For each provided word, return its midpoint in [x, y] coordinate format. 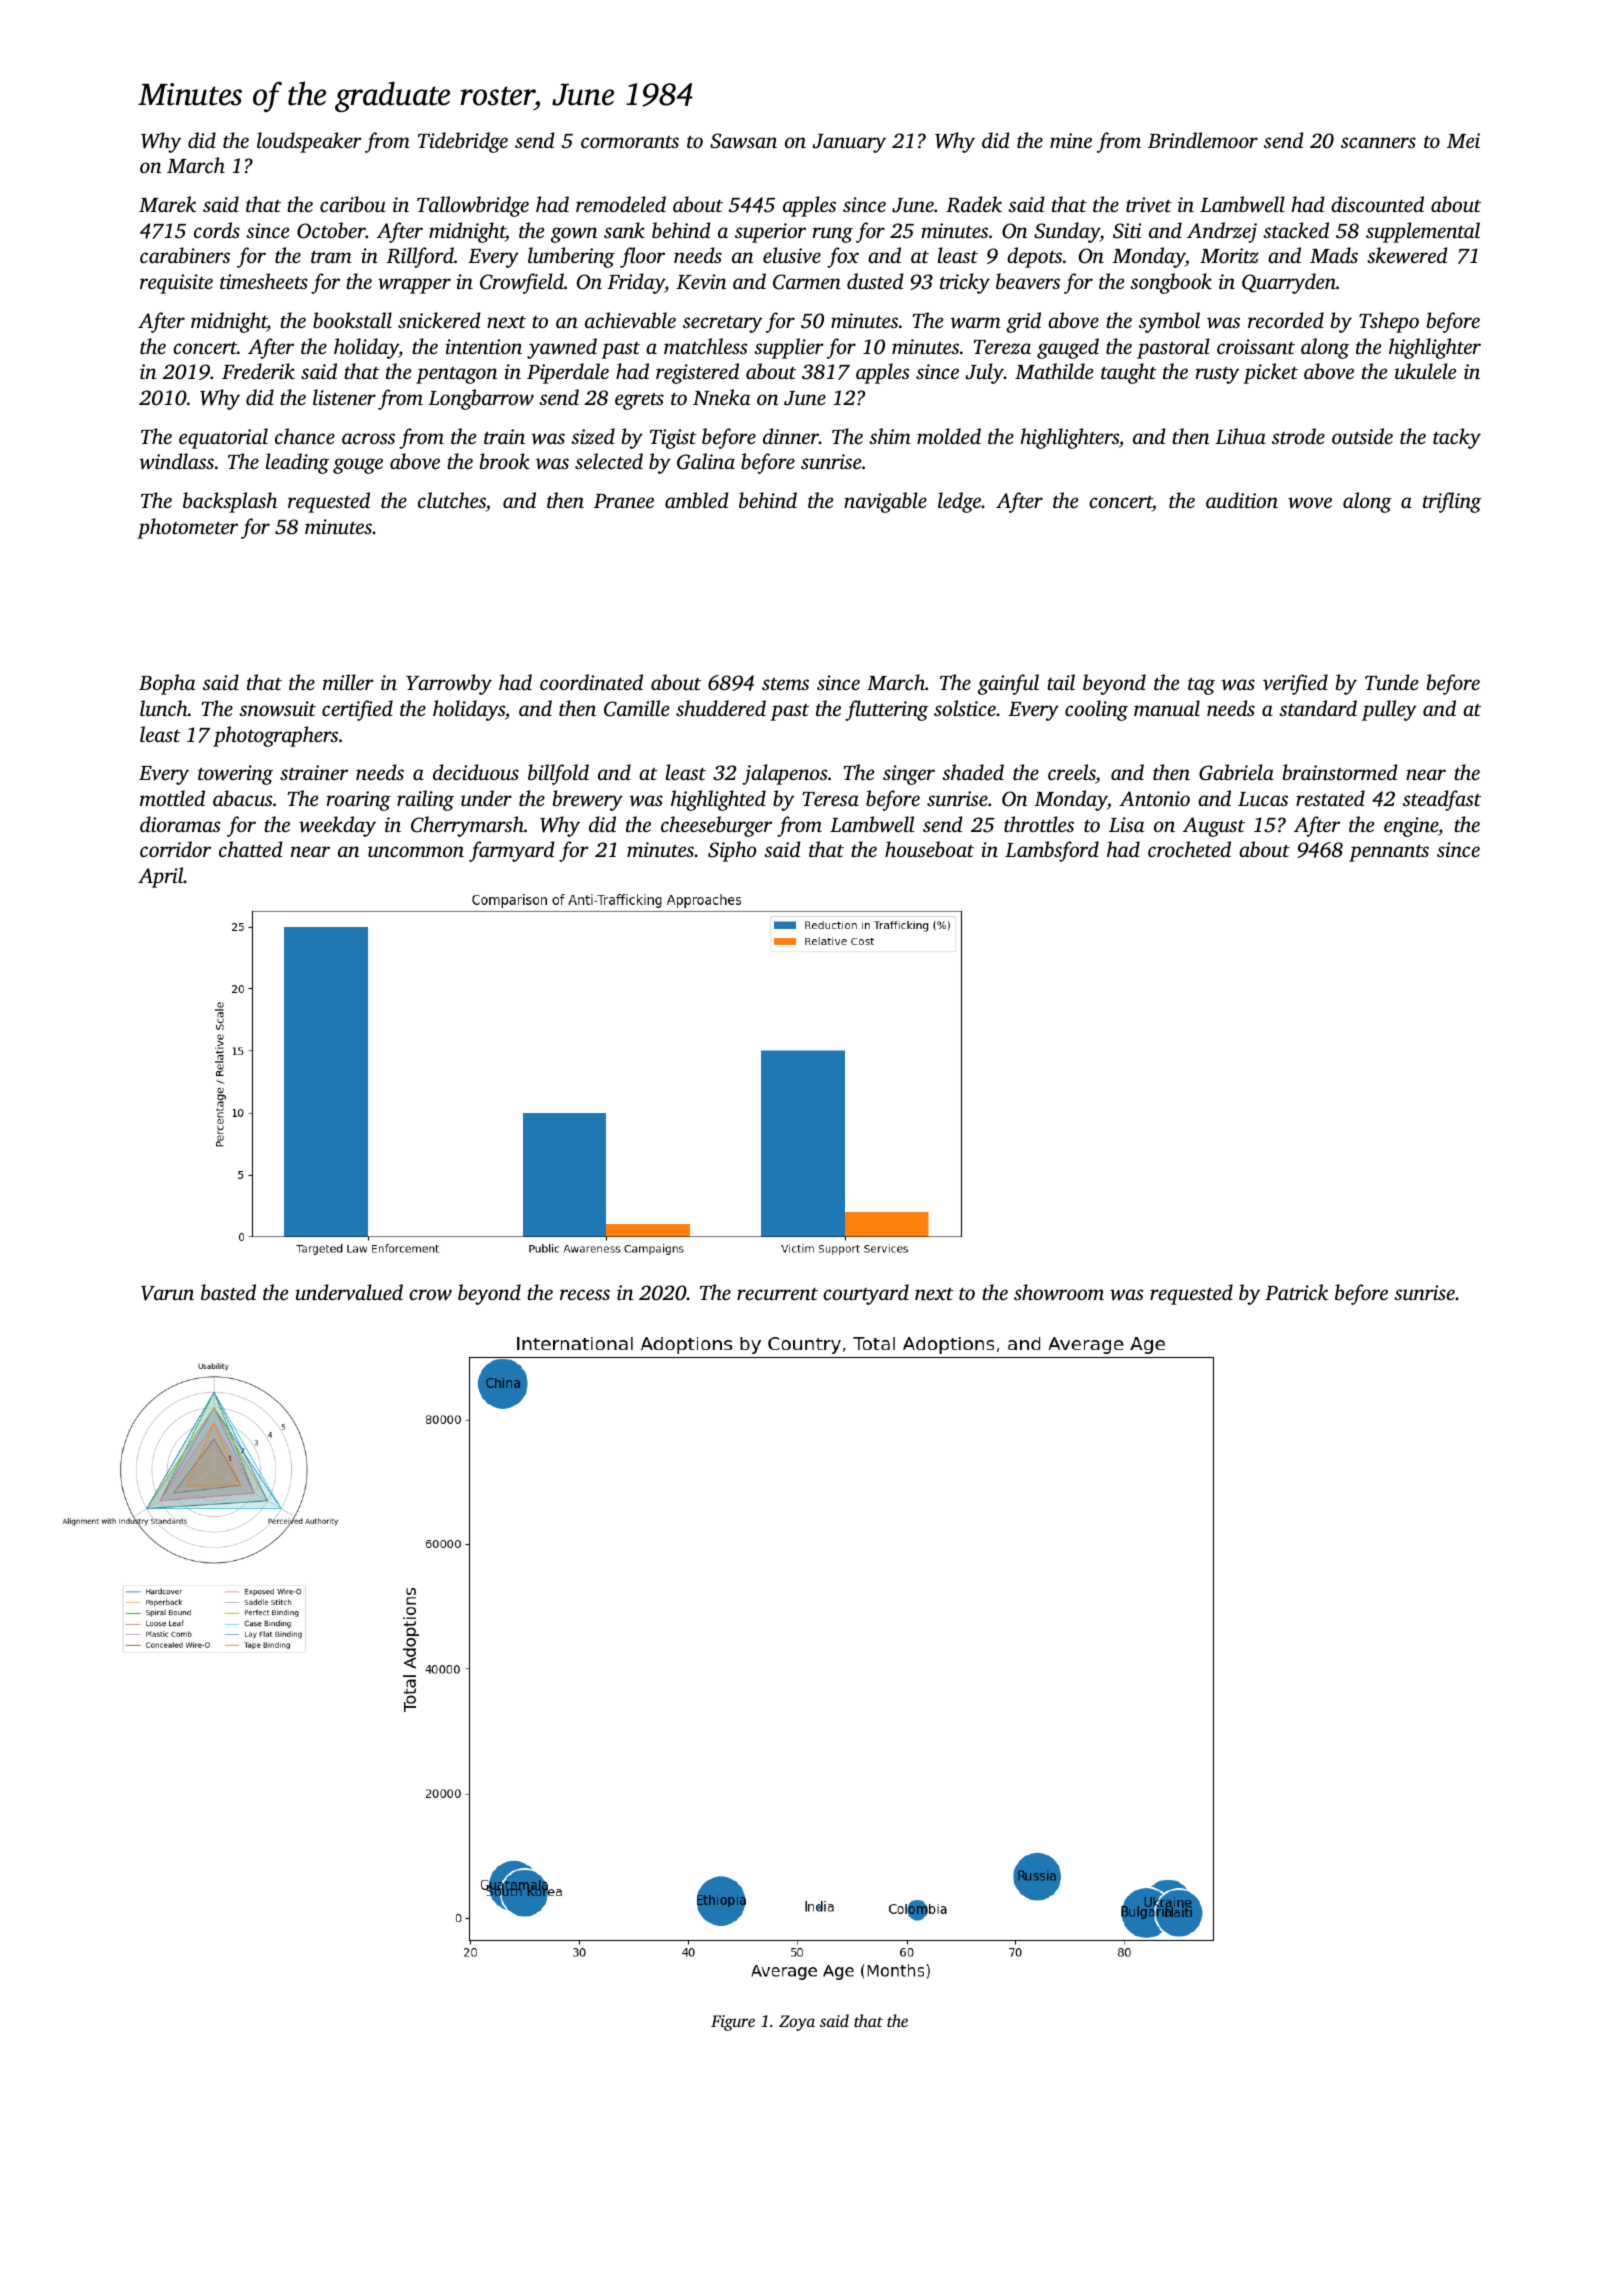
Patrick [1296, 1292]
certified [357, 710]
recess [585, 1294]
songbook [1171, 283]
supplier [789, 348]
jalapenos [784, 774]
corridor [175, 849]
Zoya [797, 2023]
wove [1310, 502]
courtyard [866, 1294]
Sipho [732, 851]
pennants [1389, 853]
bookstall [352, 320]
